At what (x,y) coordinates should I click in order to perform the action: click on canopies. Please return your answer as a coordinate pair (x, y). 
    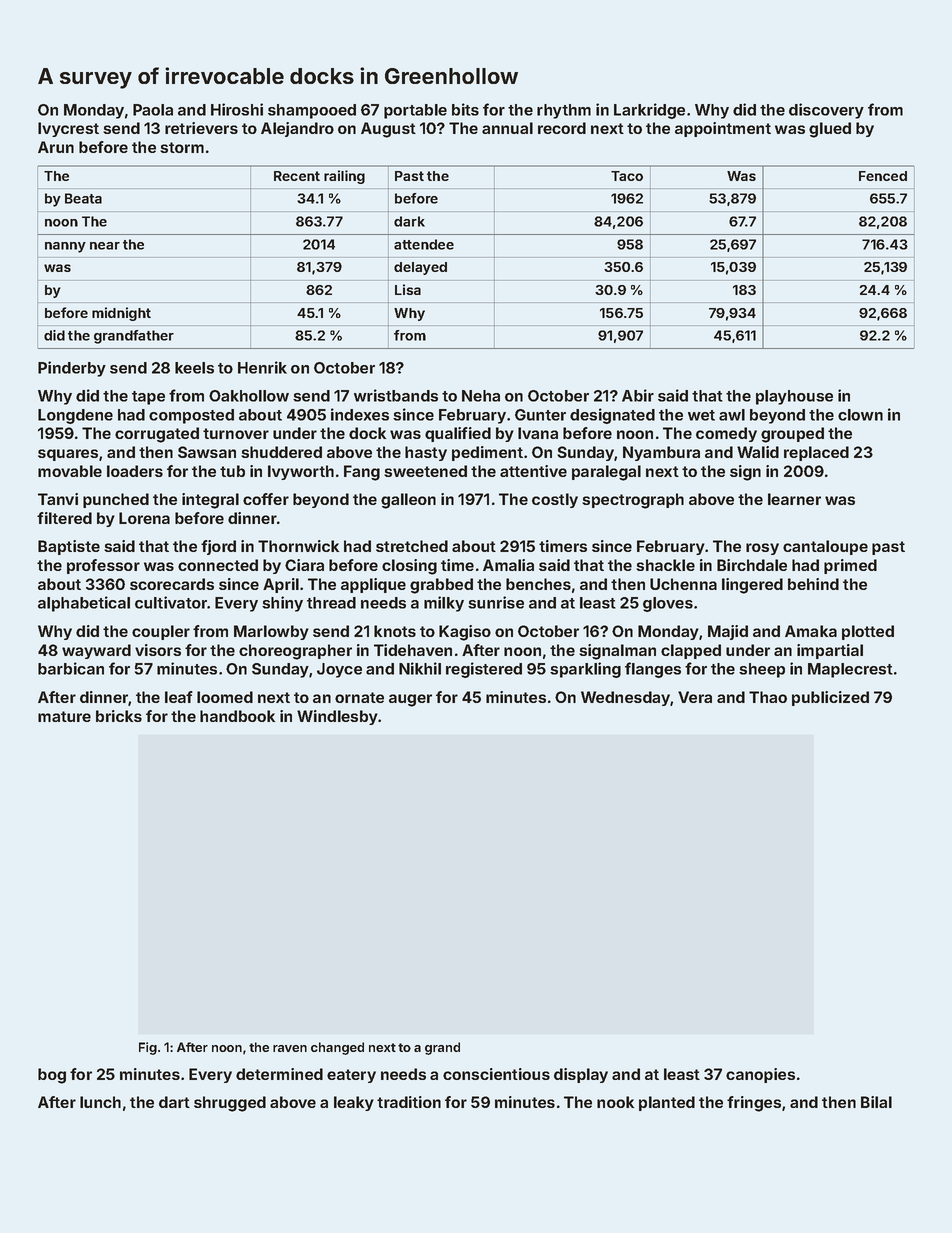
    Looking at the image, I should click on (760, 1075).
